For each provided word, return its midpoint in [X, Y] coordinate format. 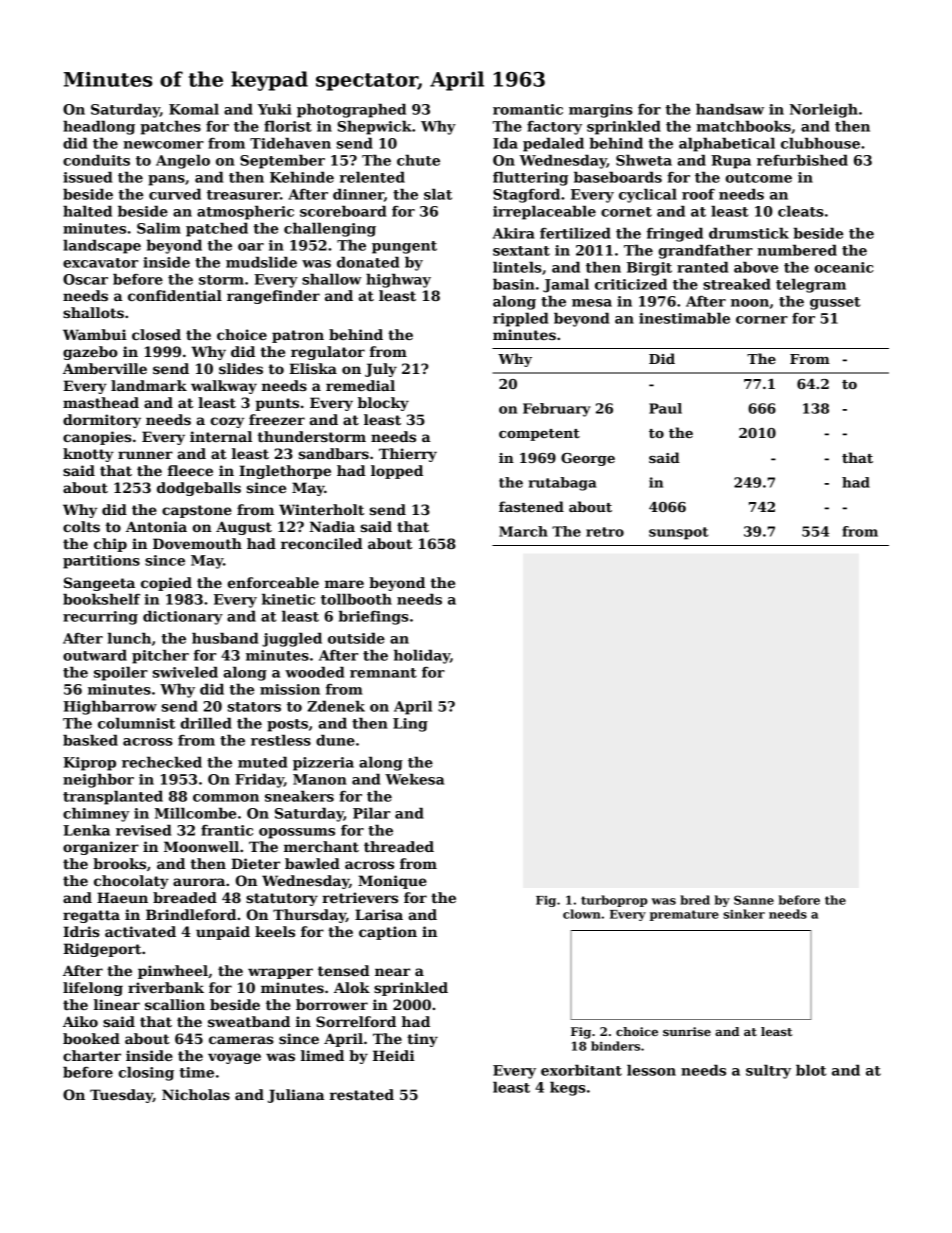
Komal [194, 109]
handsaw [730, 109]
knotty [88, 455]
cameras [241, 1040]
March [523, 531]
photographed [351, 111]
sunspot [678, 533]
